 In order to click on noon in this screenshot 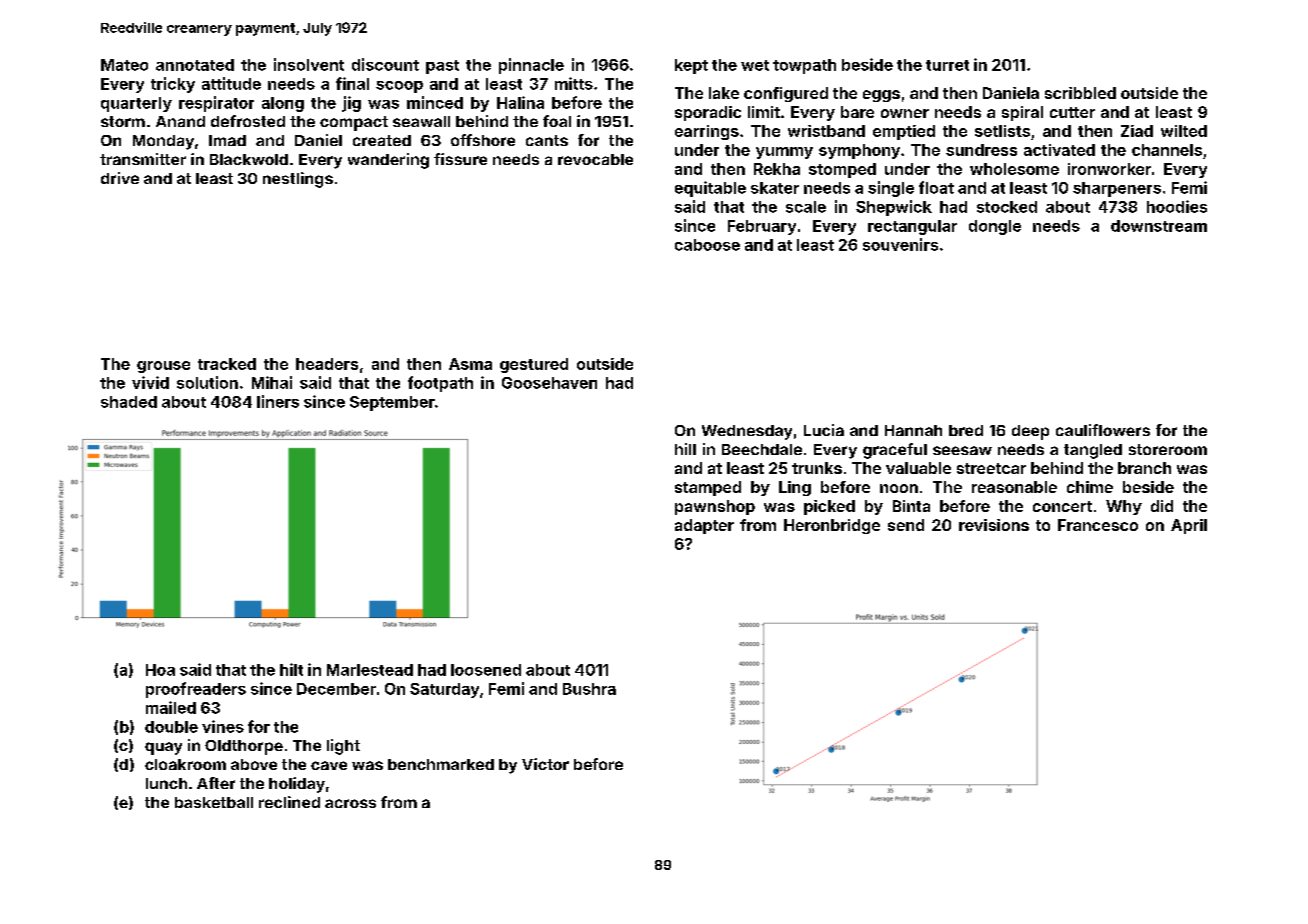, I will do `click(899, 488)`.
